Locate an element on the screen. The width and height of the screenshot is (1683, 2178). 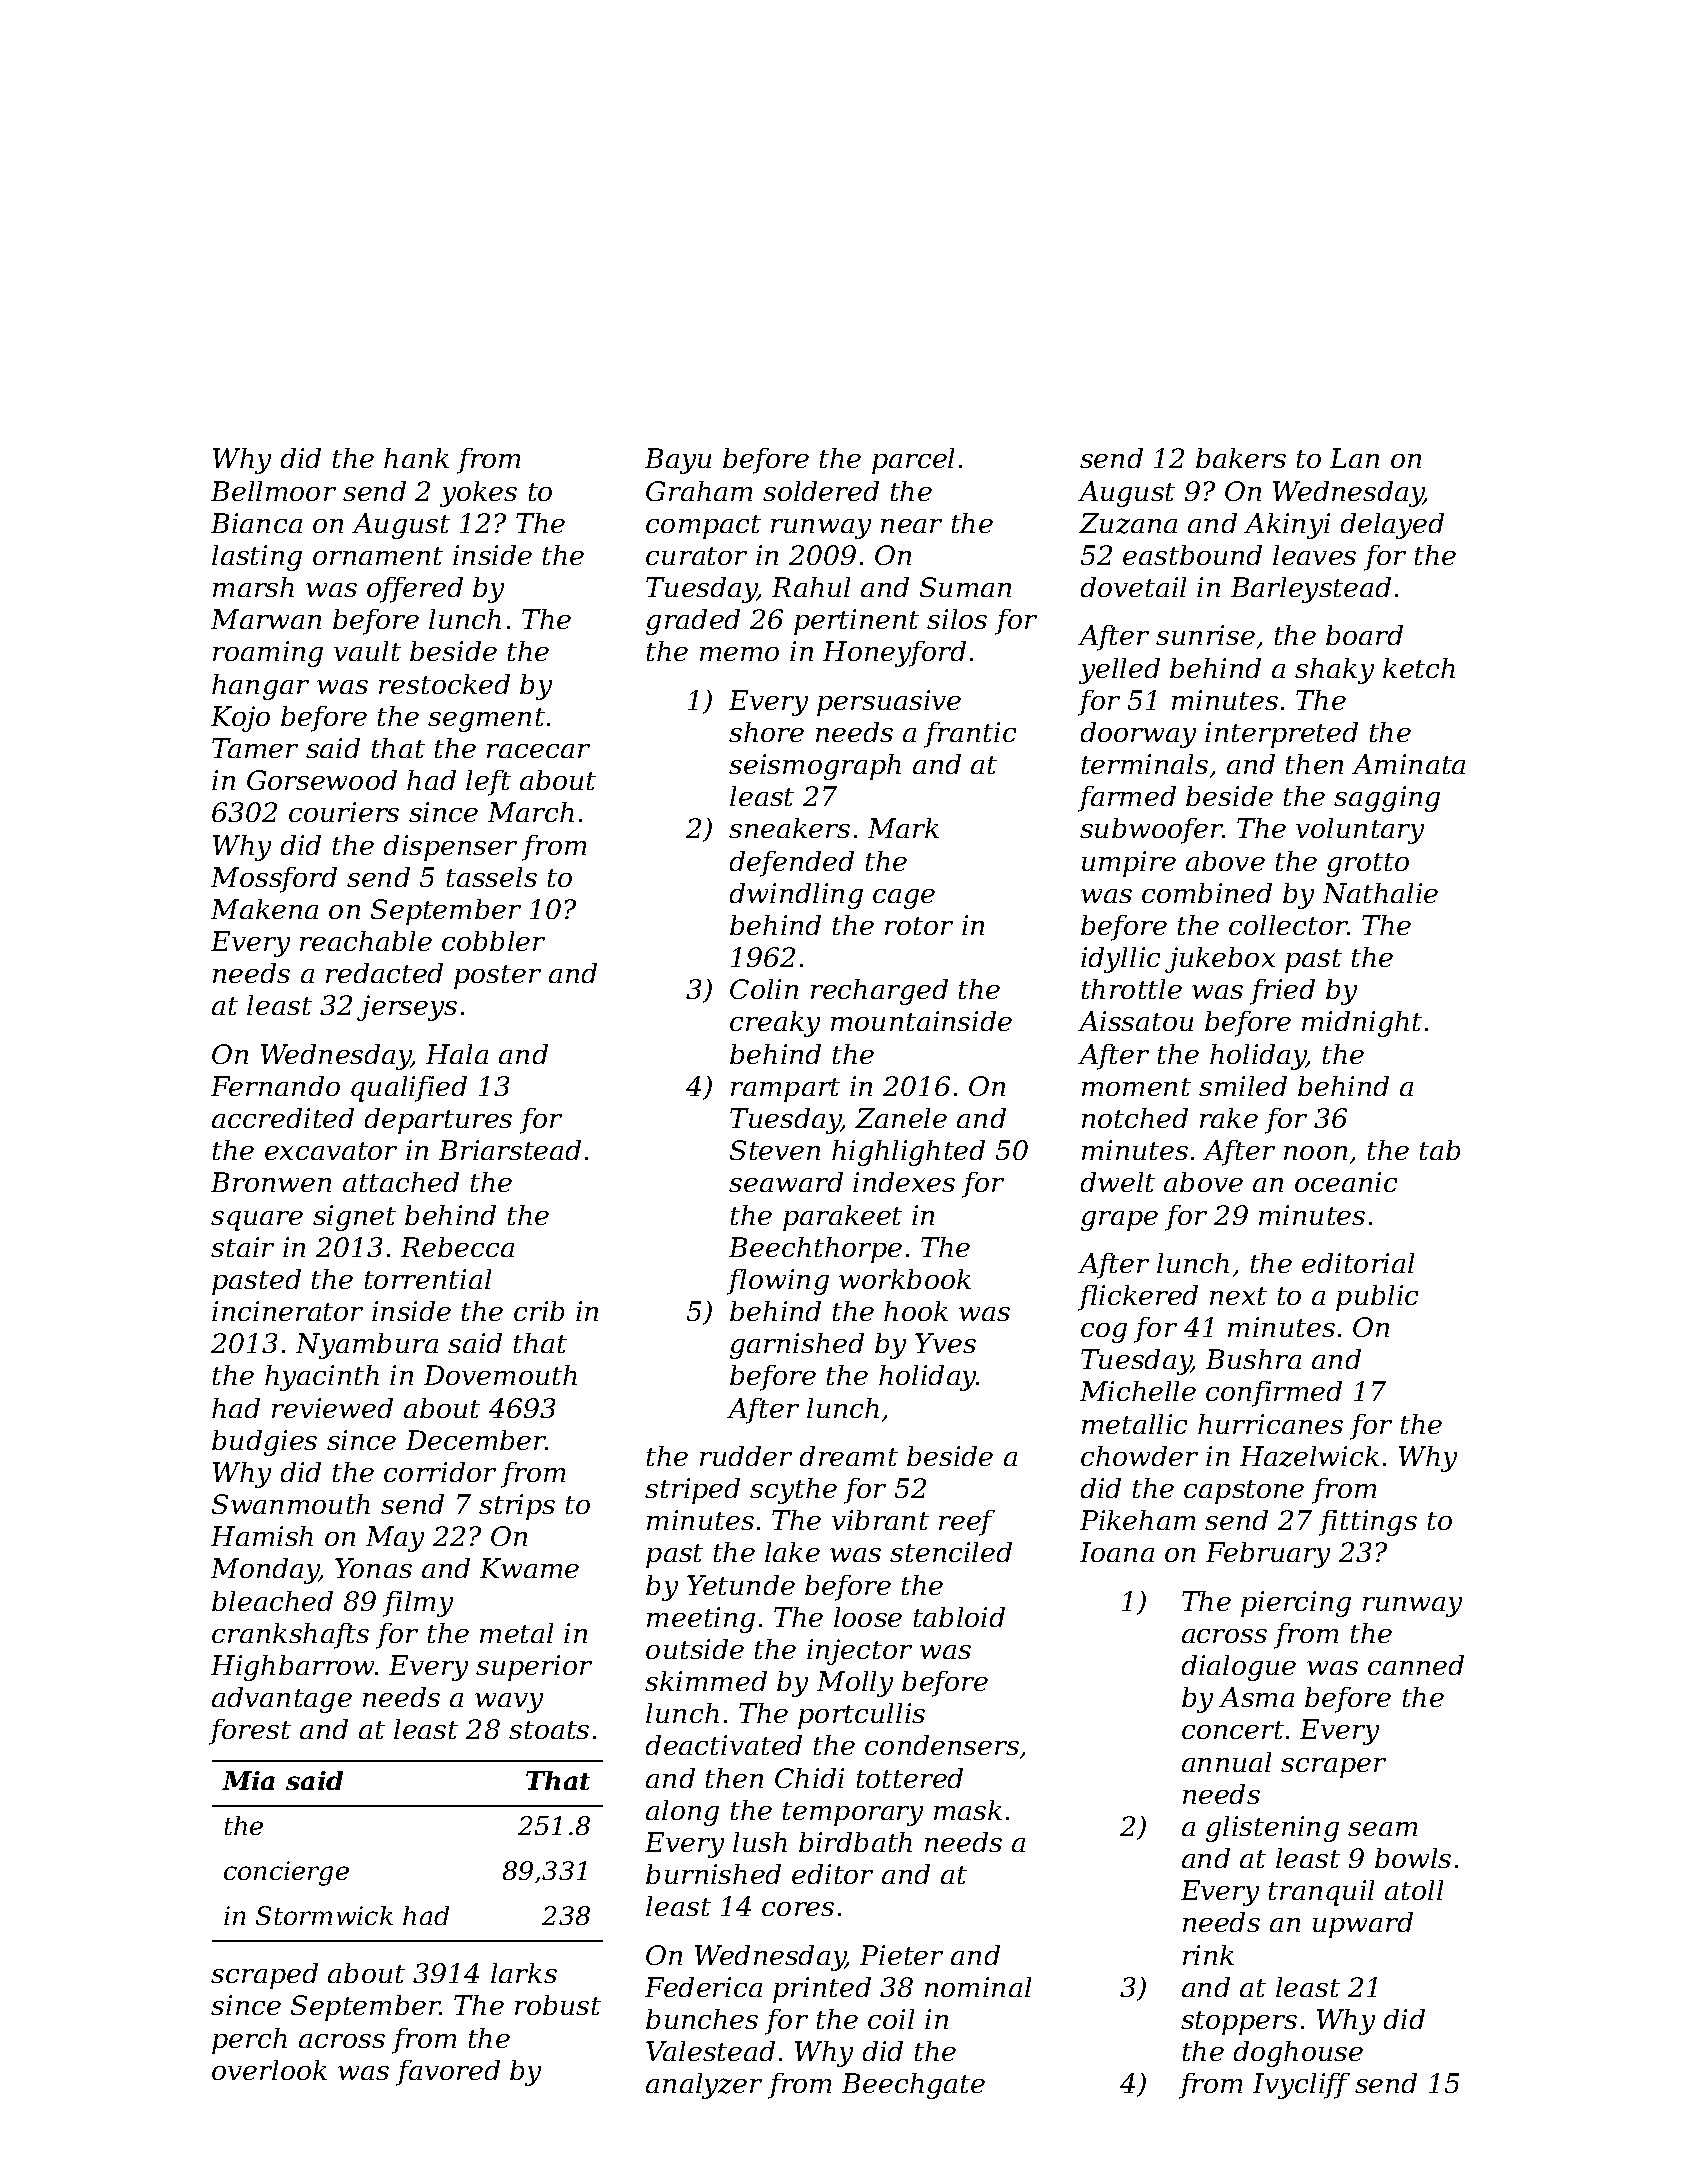
segment is located at coordinates (486, 720).
